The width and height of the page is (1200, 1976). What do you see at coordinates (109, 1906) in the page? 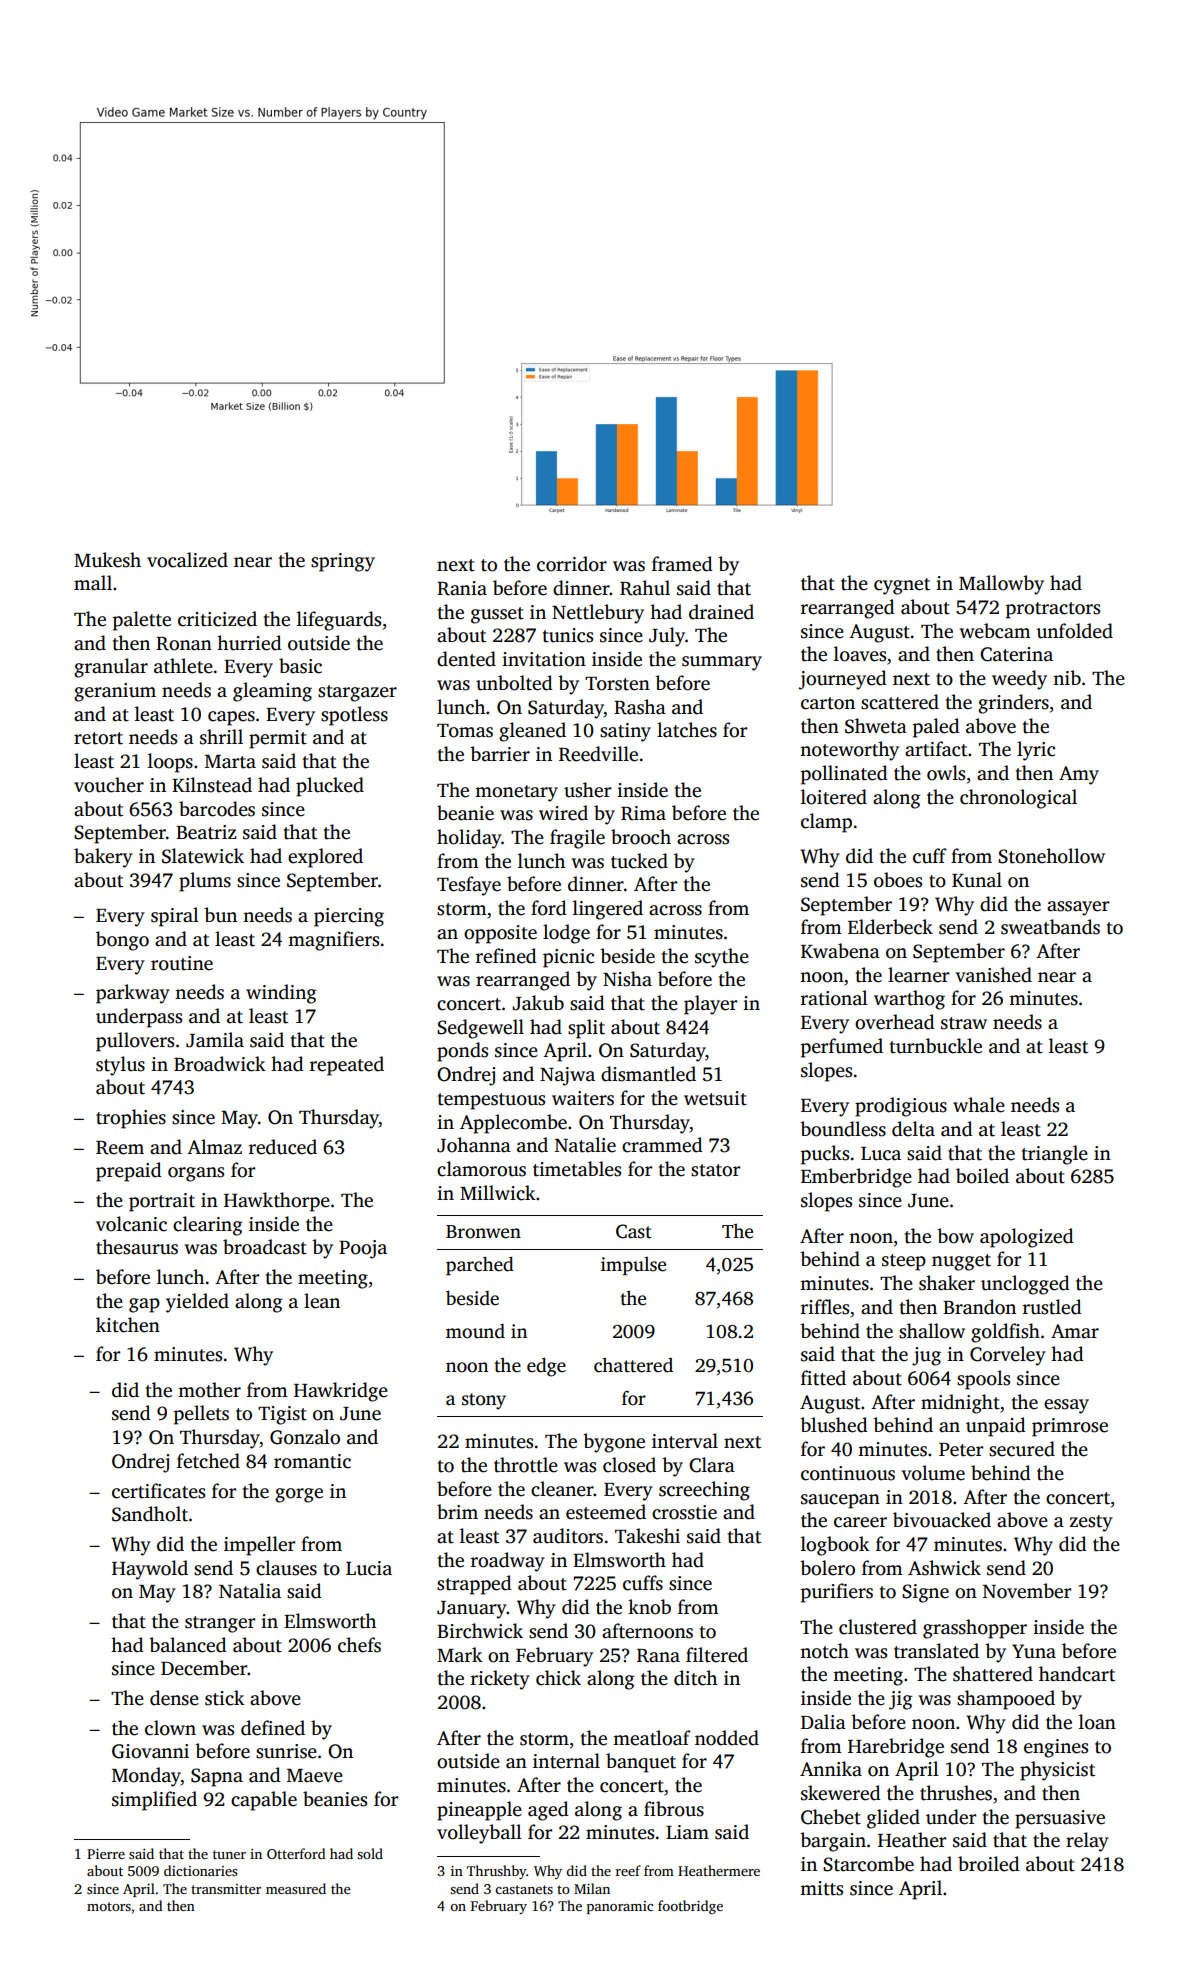
I see `motors` at bounding box center [109, 1906].
